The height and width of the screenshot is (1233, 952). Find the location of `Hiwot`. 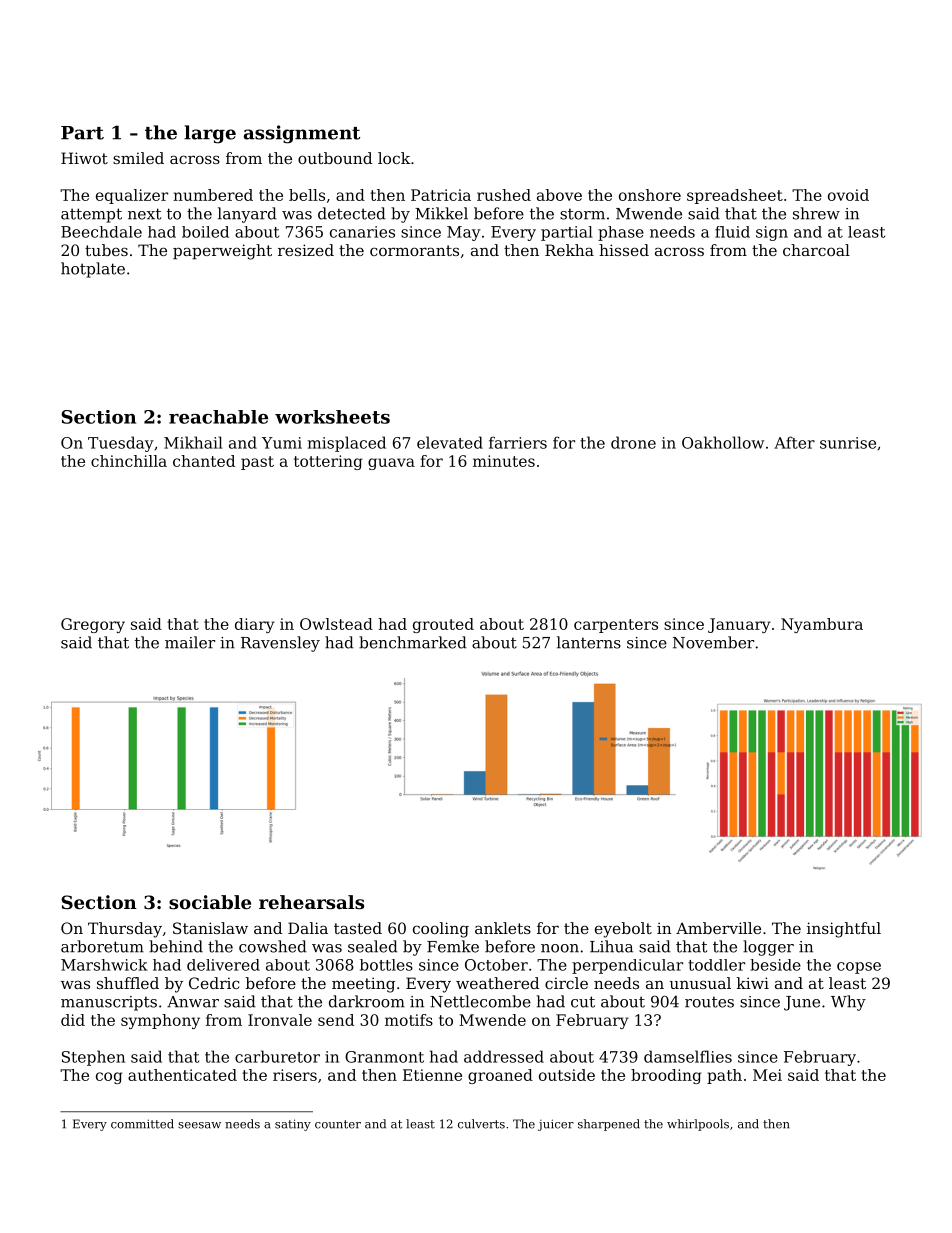

Hiwot is located at coordinates (84, 158).
